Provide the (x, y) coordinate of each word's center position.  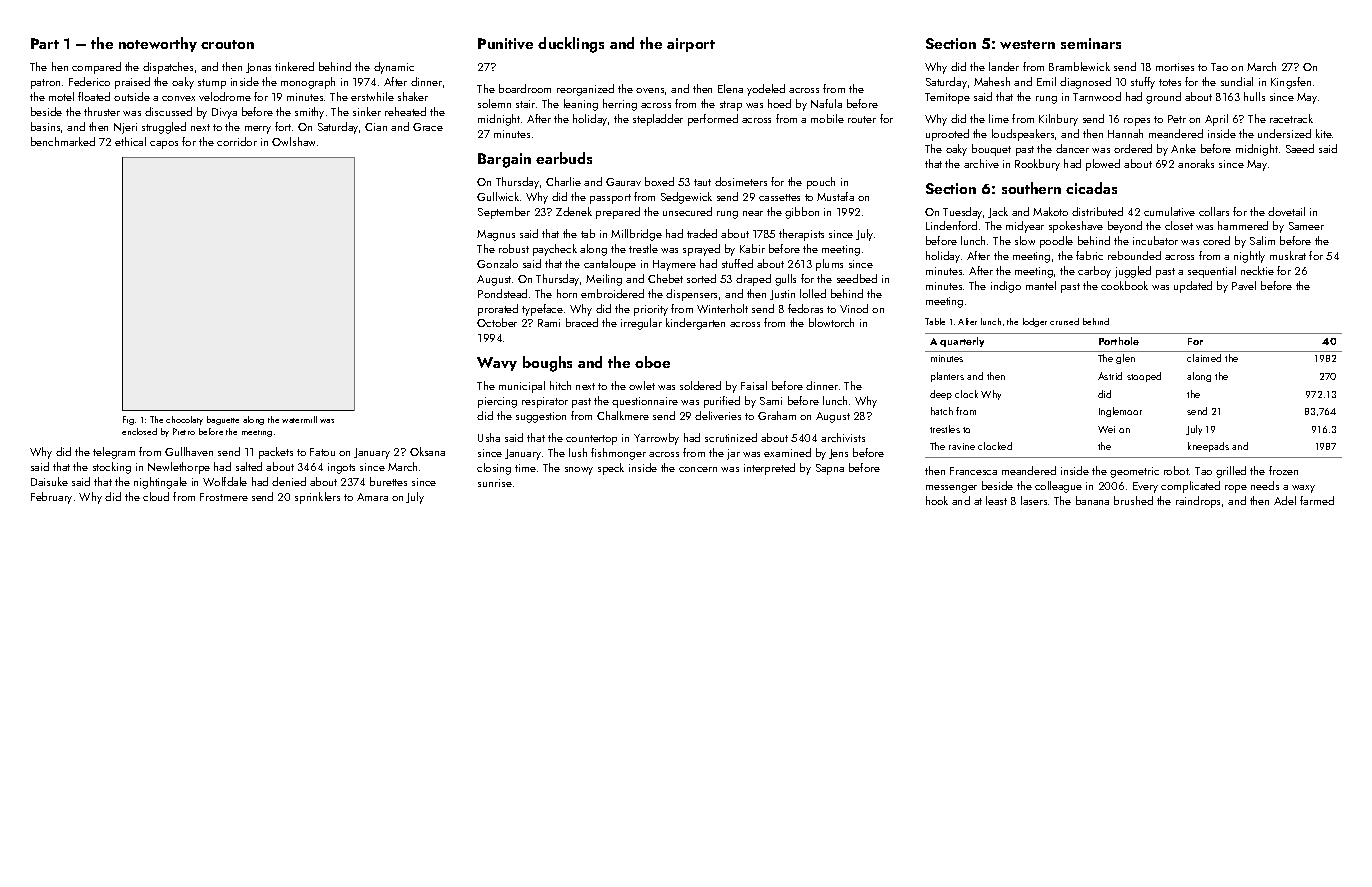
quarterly (962, 342)
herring (620, 105)
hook (937, 500)
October (497, 322)
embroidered (612, 293)
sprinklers (317, 498)
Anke (1183, 148)
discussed (168, 111)
